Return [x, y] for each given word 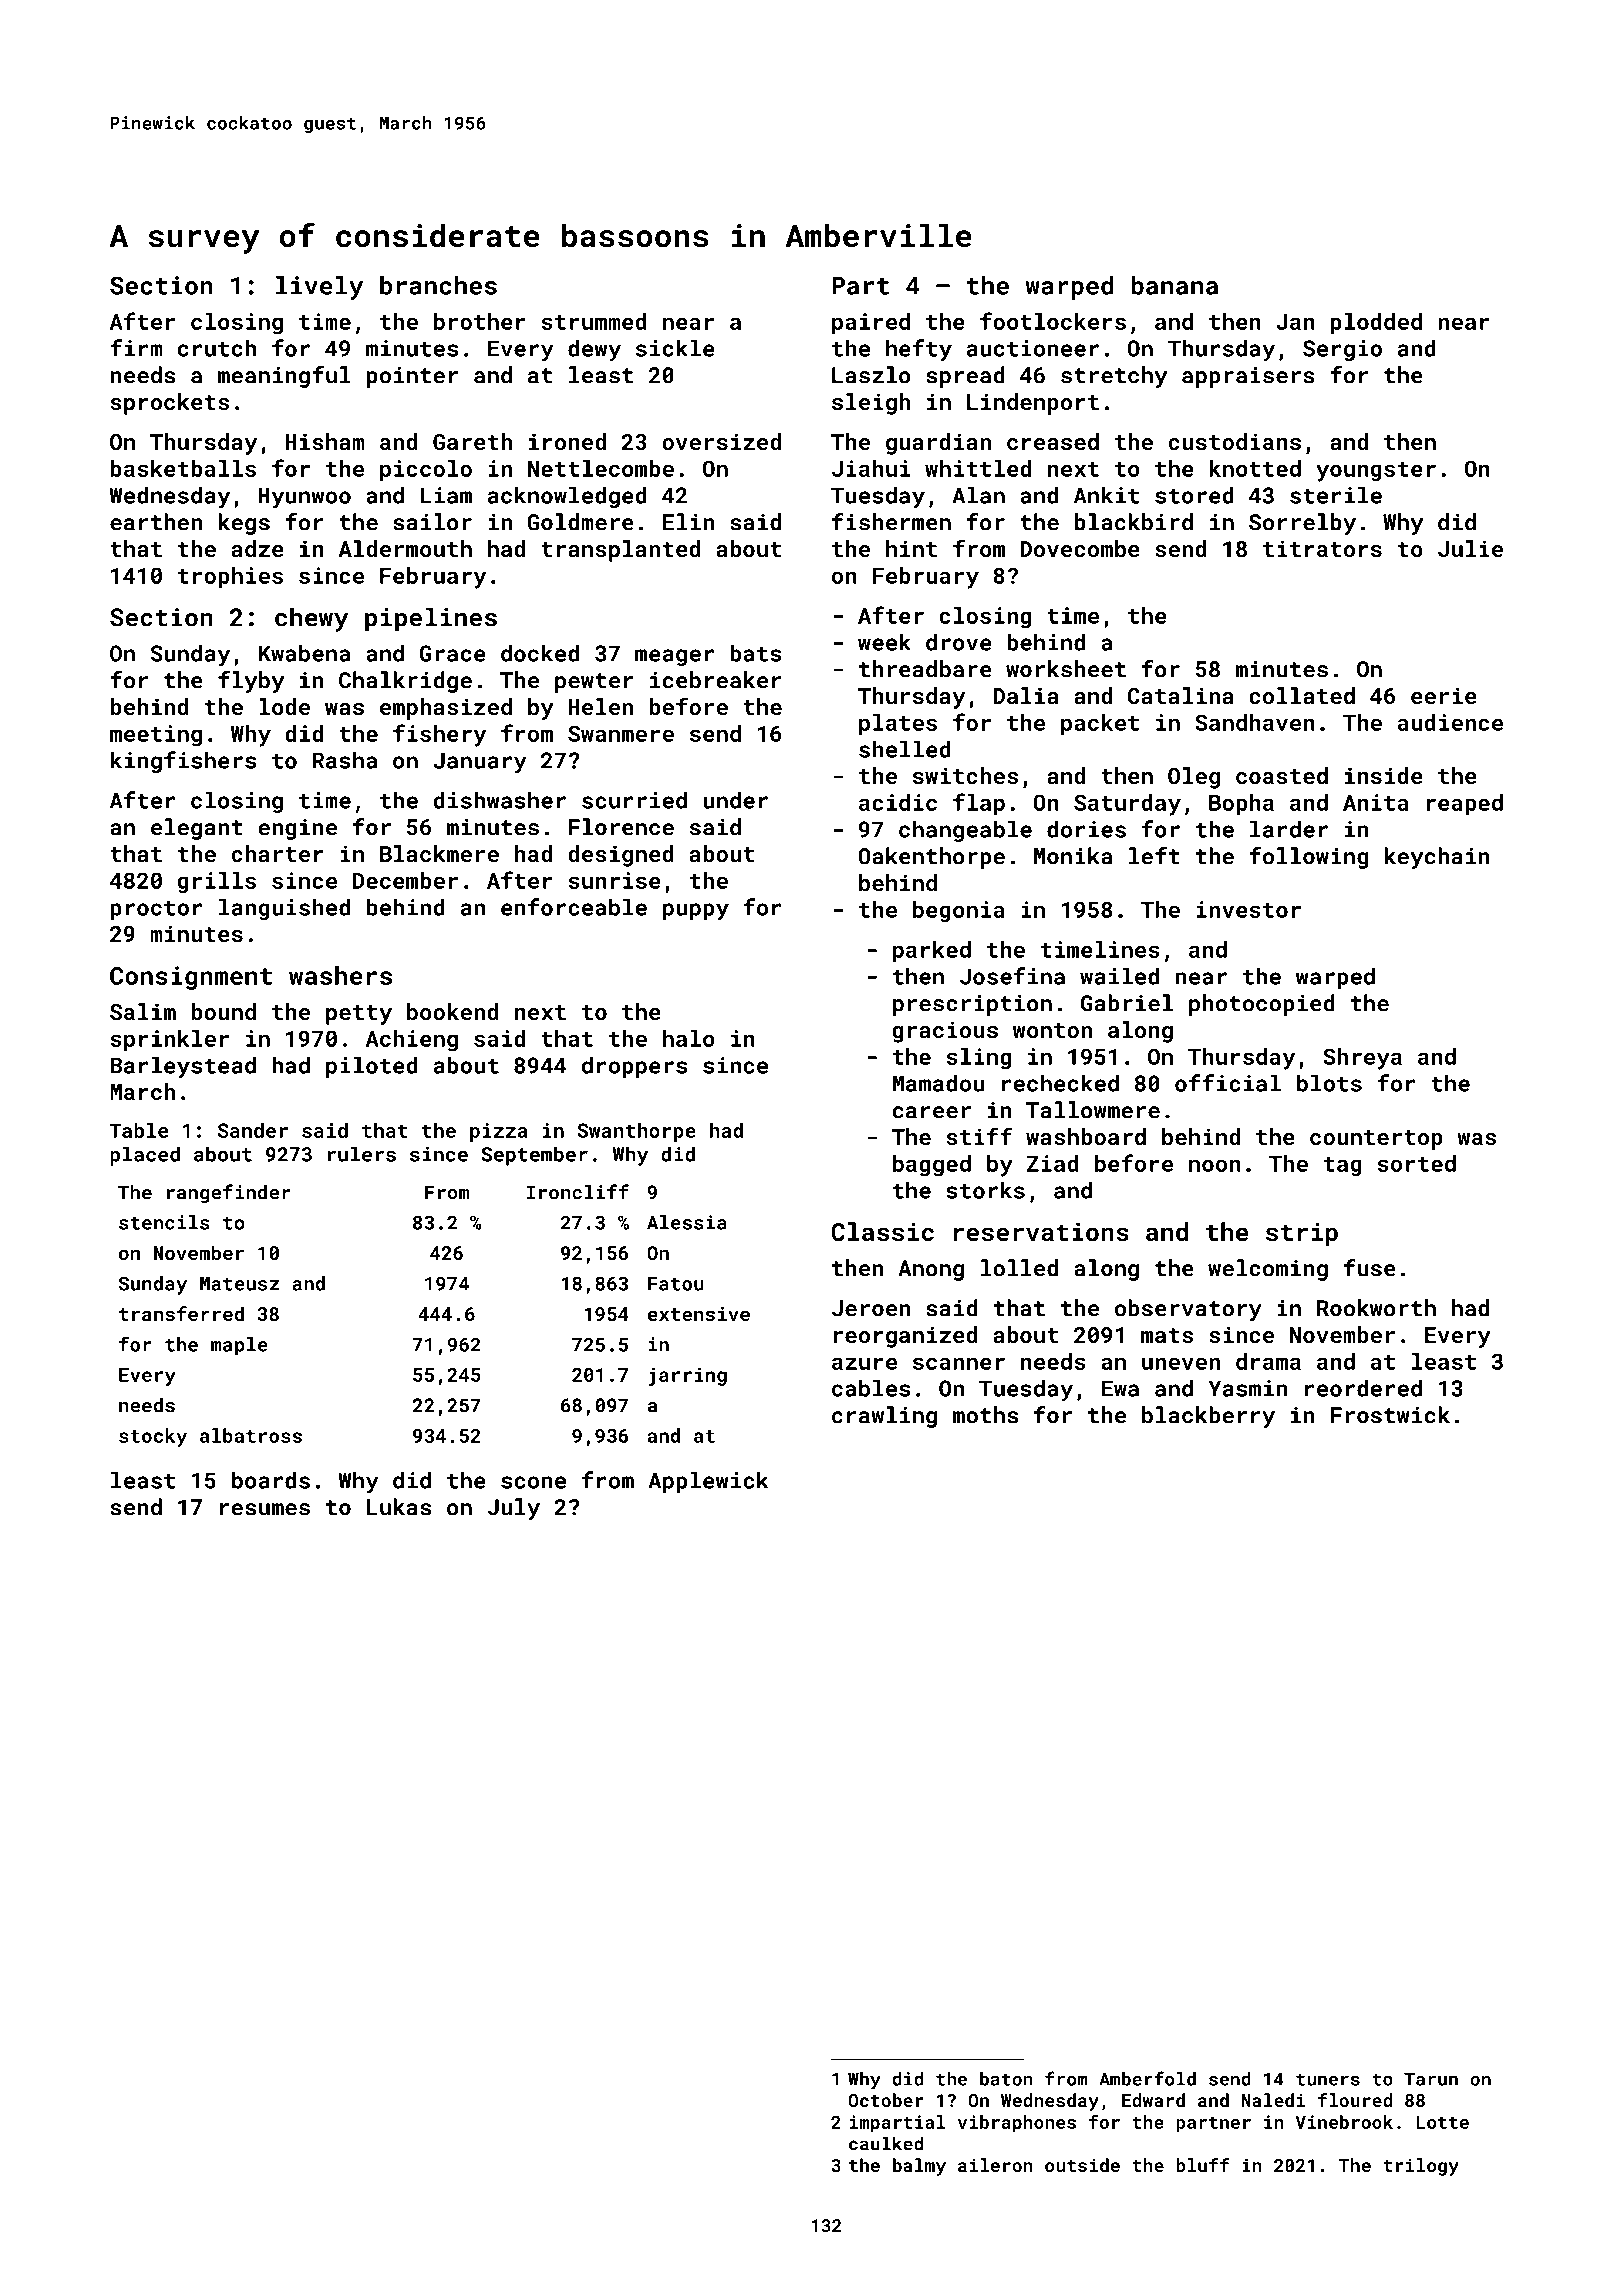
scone [533, 1482]
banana [1175, 285]
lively [319, 288]
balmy [919, 2167]
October [886, 2100]
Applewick [708, 1482]
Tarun [1431, 2079]
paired [871, 324]
